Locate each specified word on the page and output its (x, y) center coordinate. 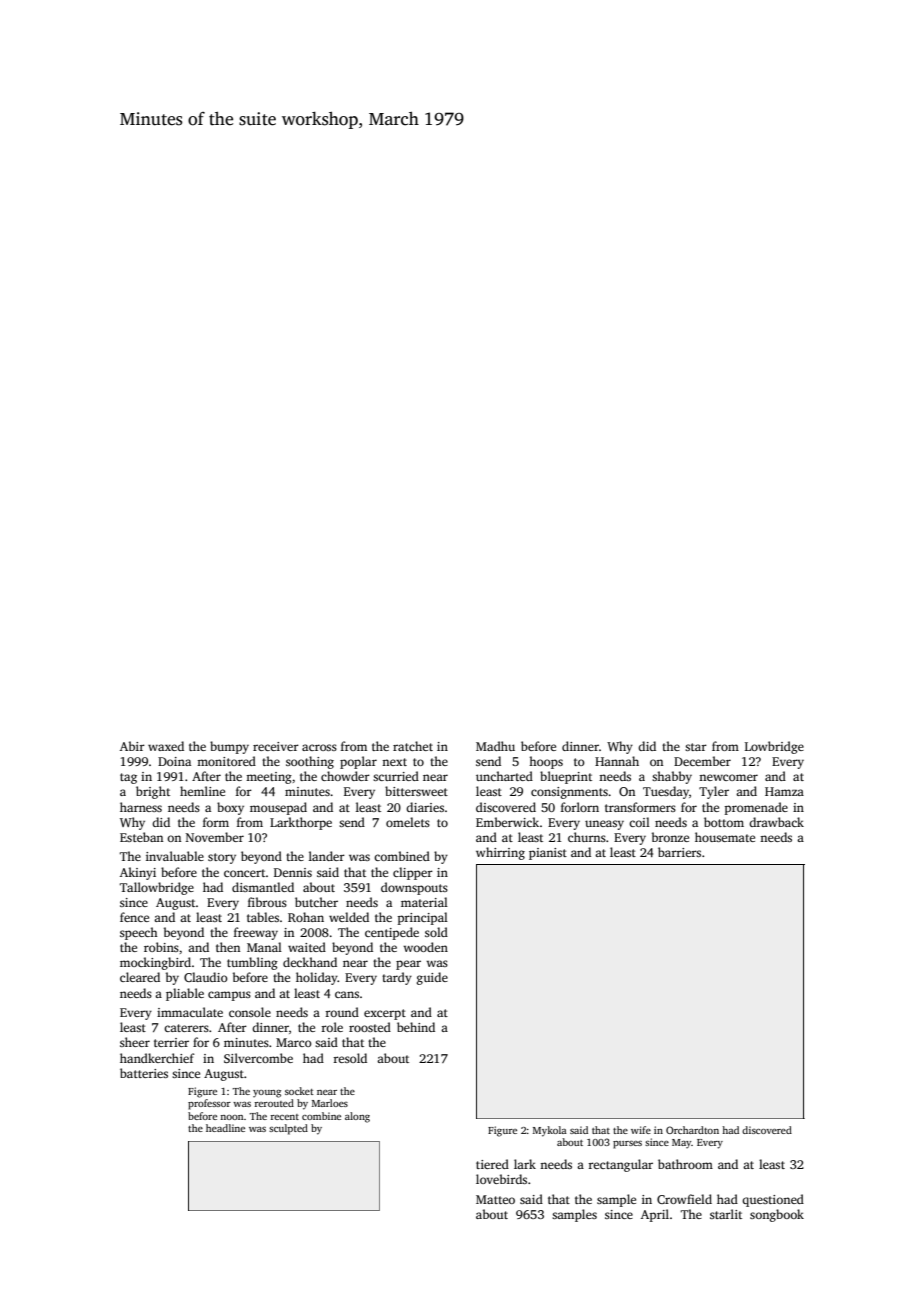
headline (225, 1128)
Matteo (495, 1199)
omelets (408, 822)
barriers (679, 852)
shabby (672, 777)
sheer (135, 1042)
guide (432, 978)
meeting (269, 778)
